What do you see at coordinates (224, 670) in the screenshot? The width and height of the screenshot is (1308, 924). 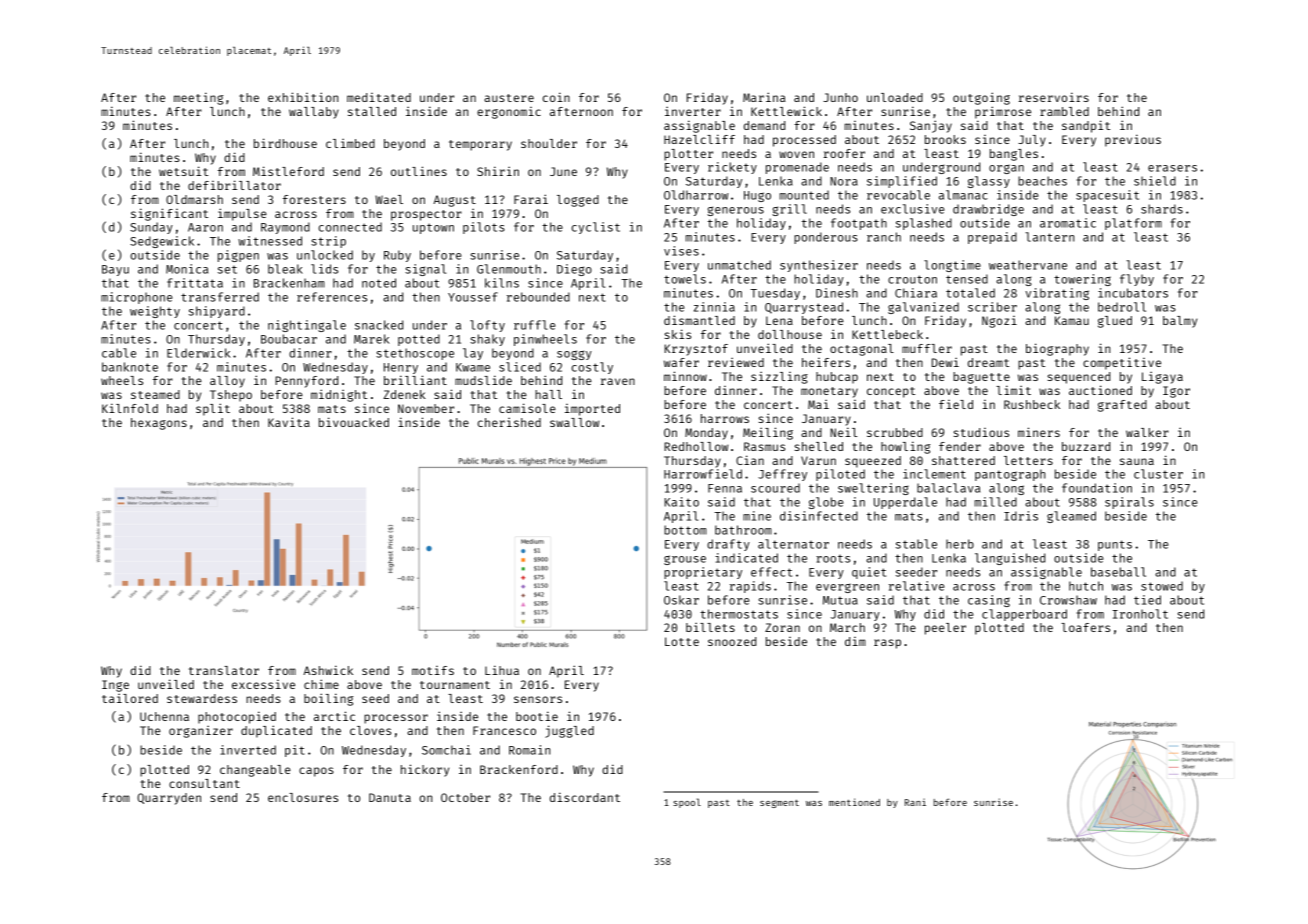 I see `translator` at bounding box center [224, 670].
